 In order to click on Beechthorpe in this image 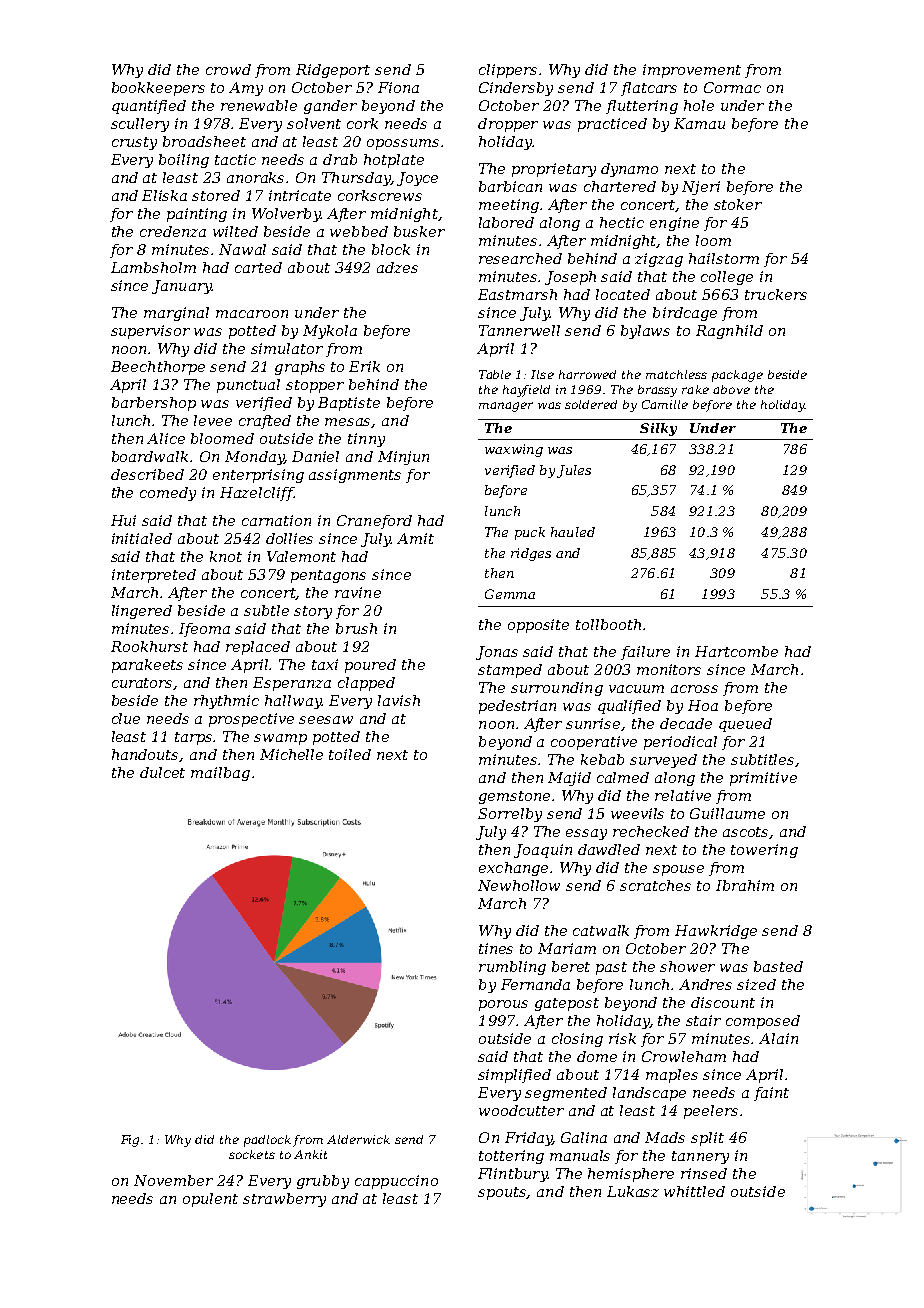, I will do `click(158, 368)`.
